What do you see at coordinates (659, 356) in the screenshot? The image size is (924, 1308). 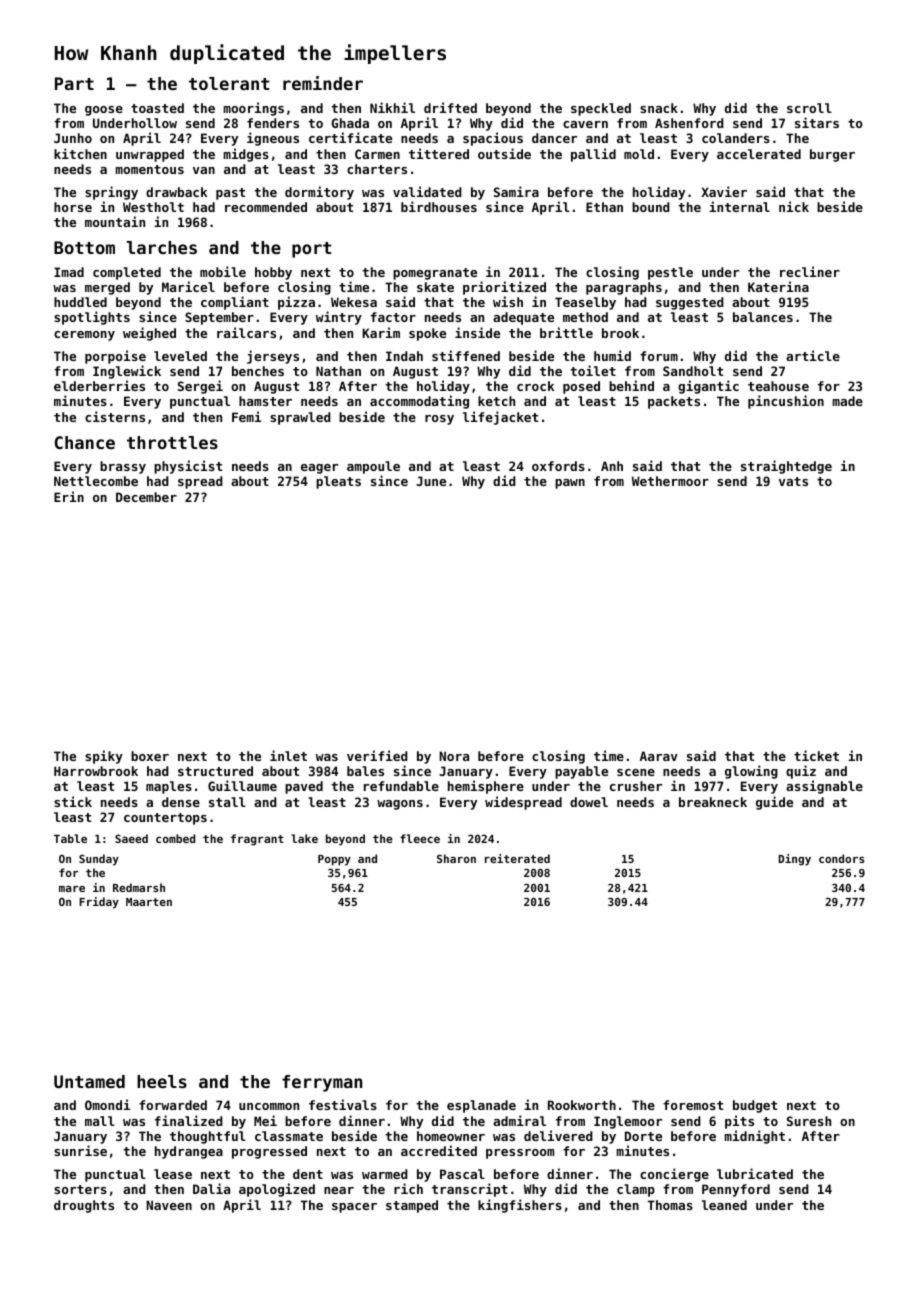 I see `forum` at bounding box center [659, 356].
